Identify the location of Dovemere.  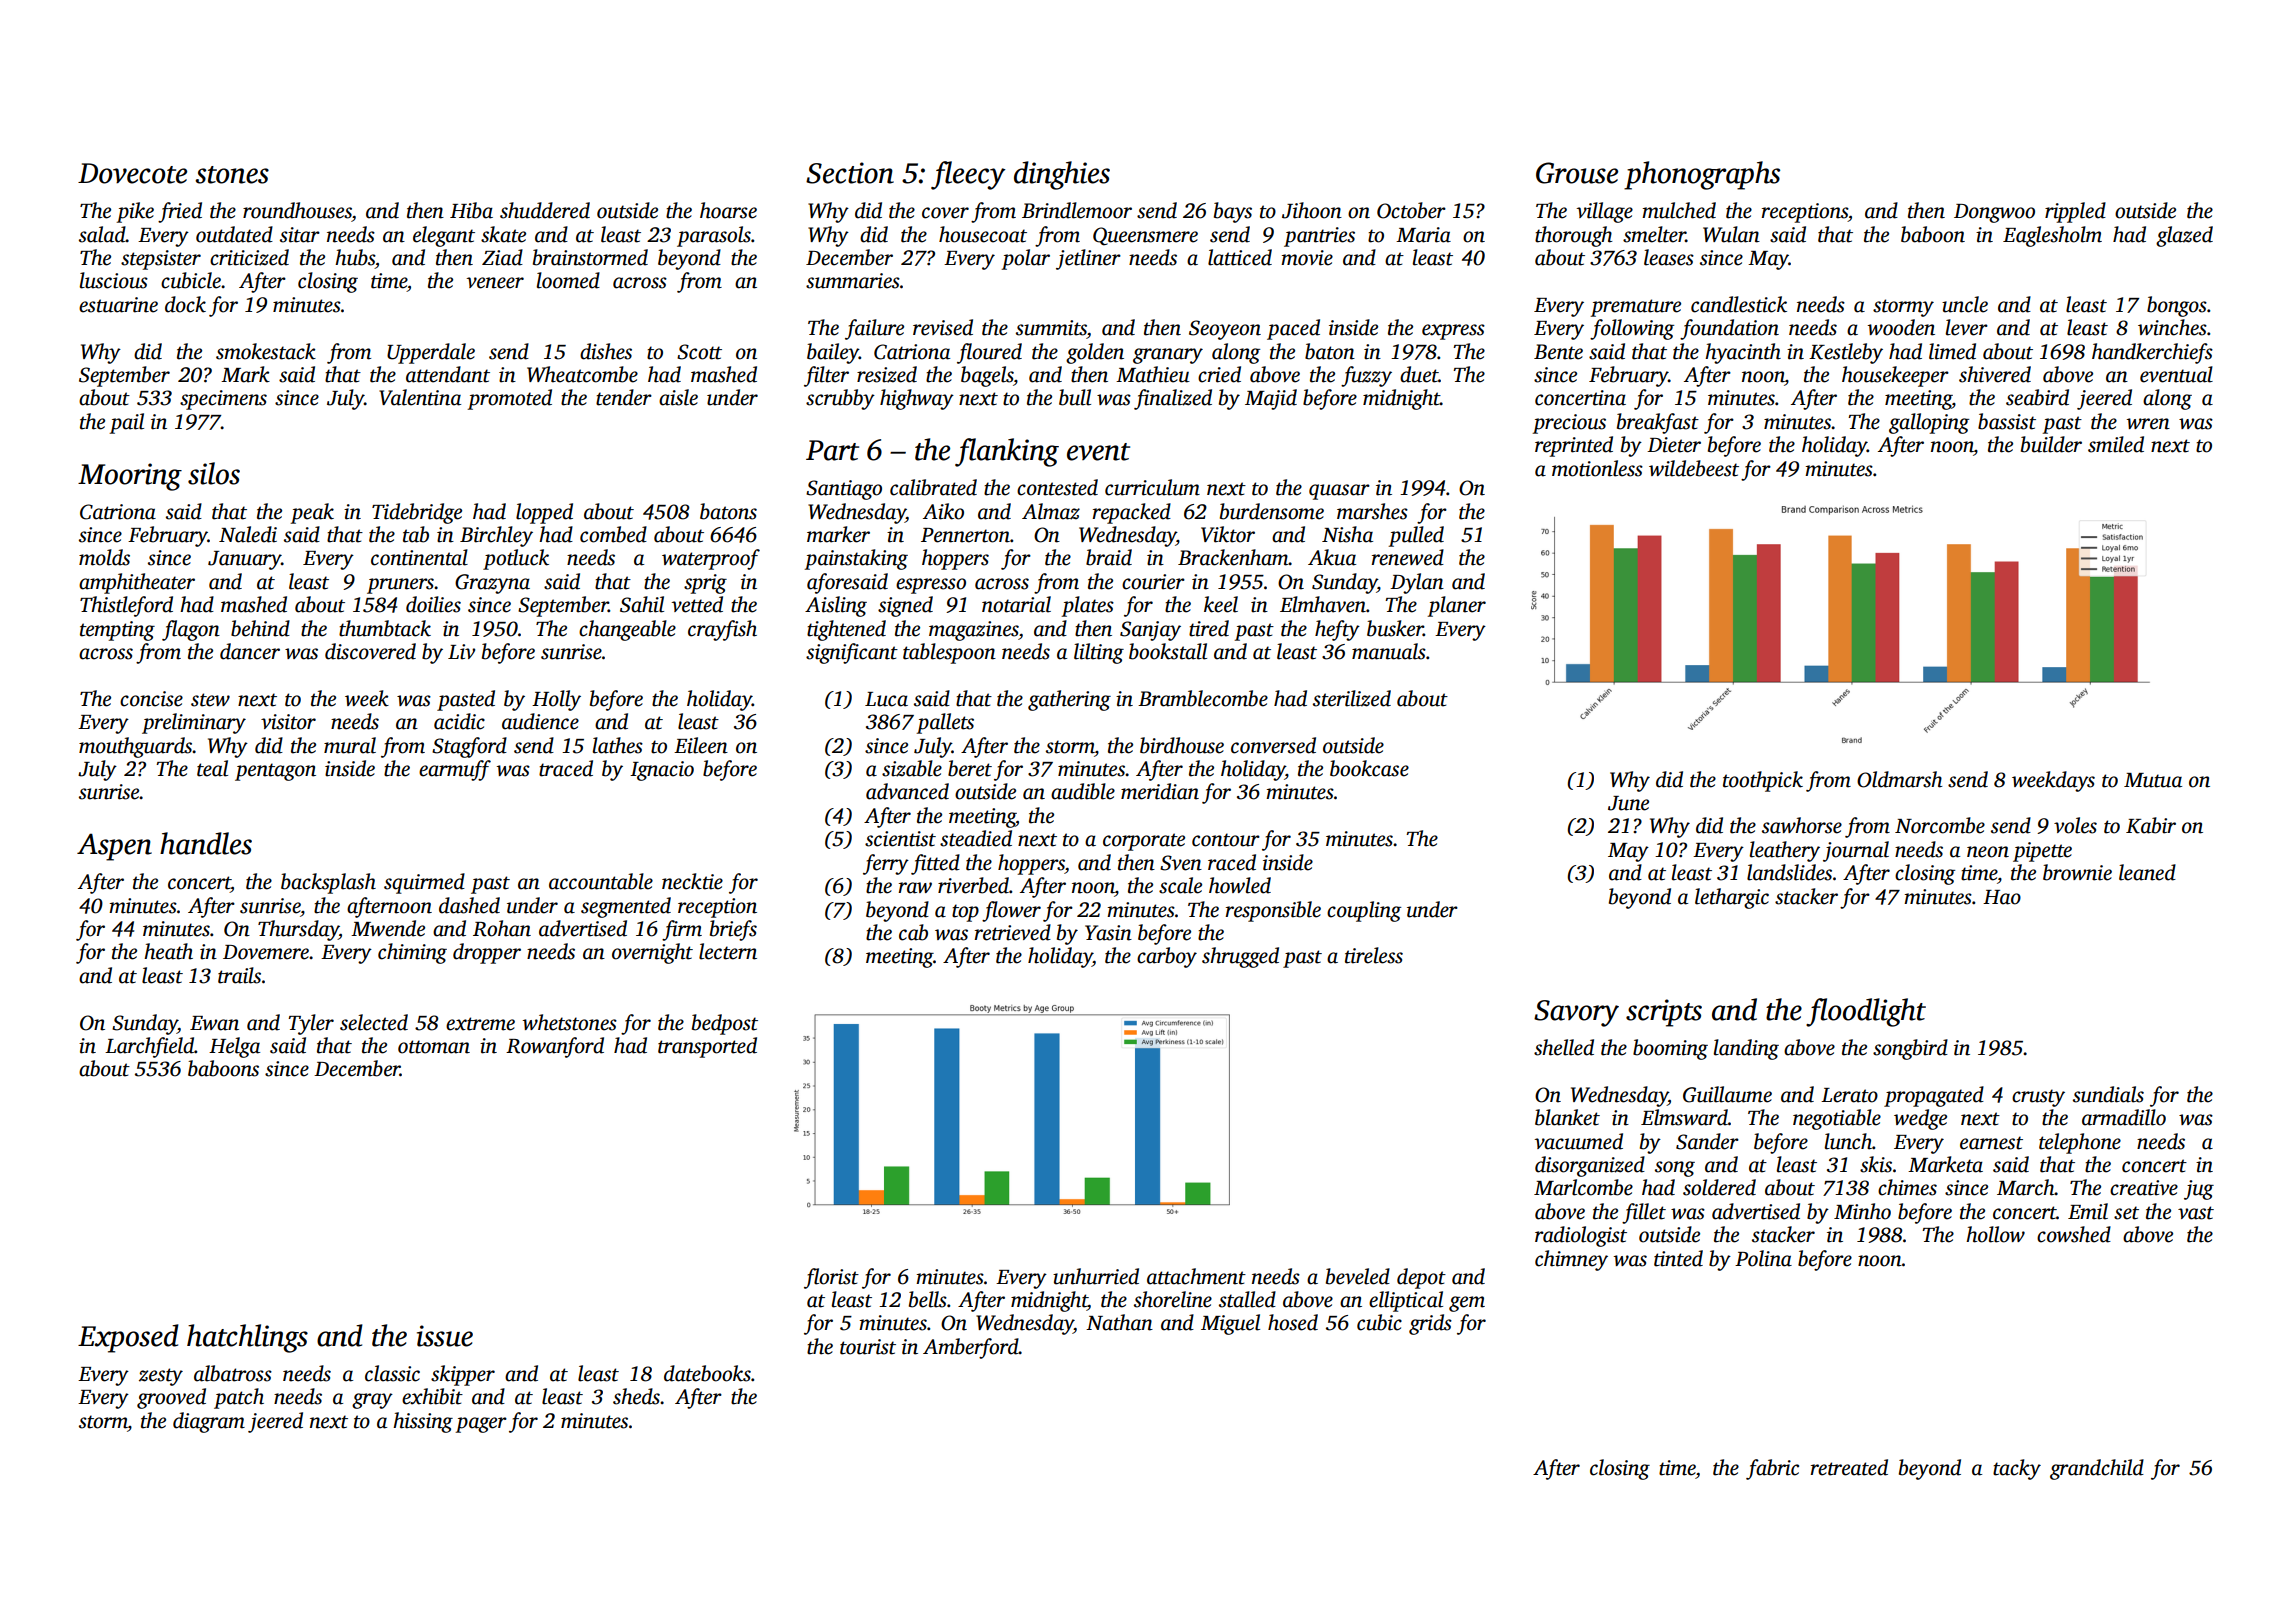
(266, 952).
